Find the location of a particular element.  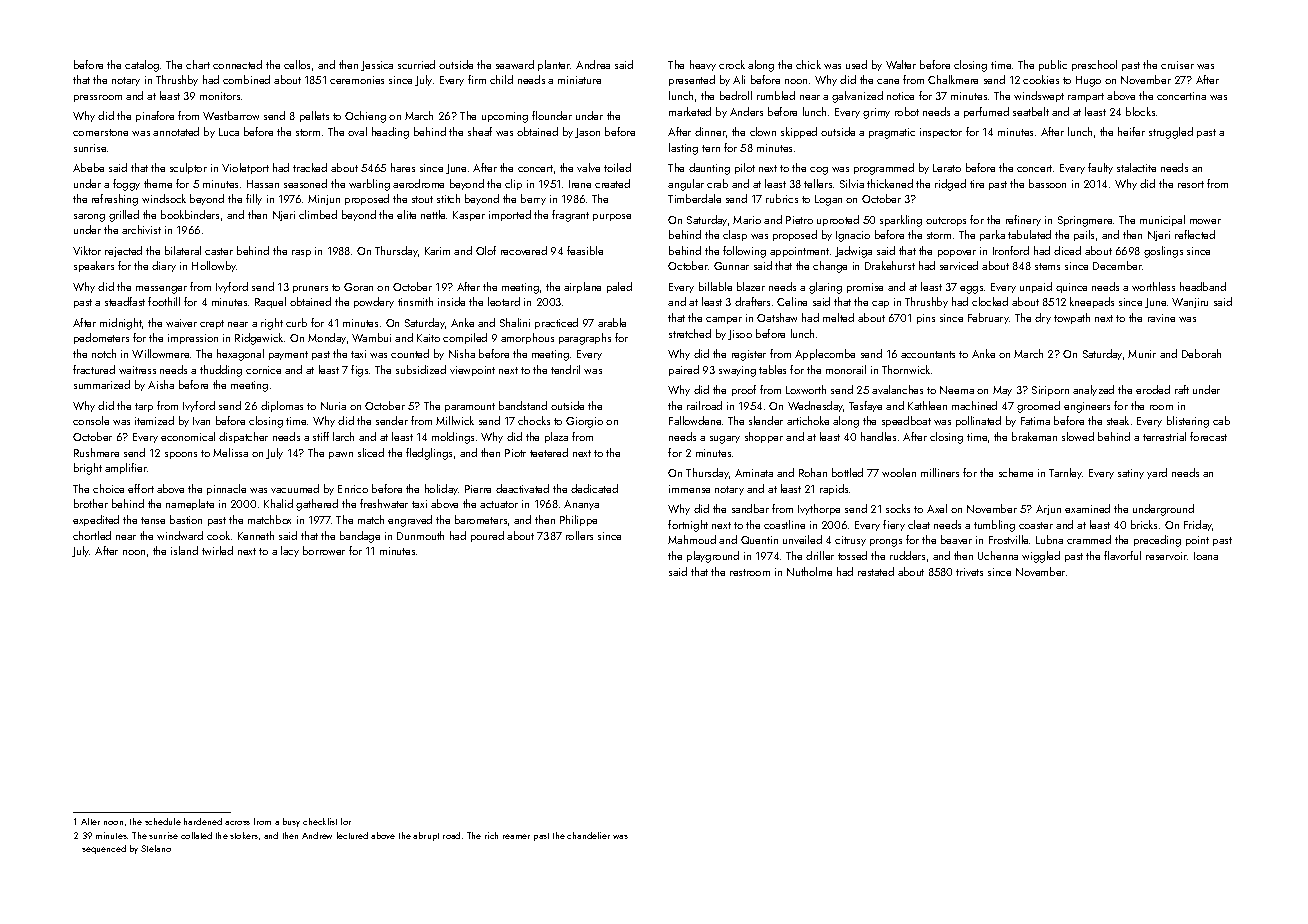

yard is located at coordinates (1157, 473).
